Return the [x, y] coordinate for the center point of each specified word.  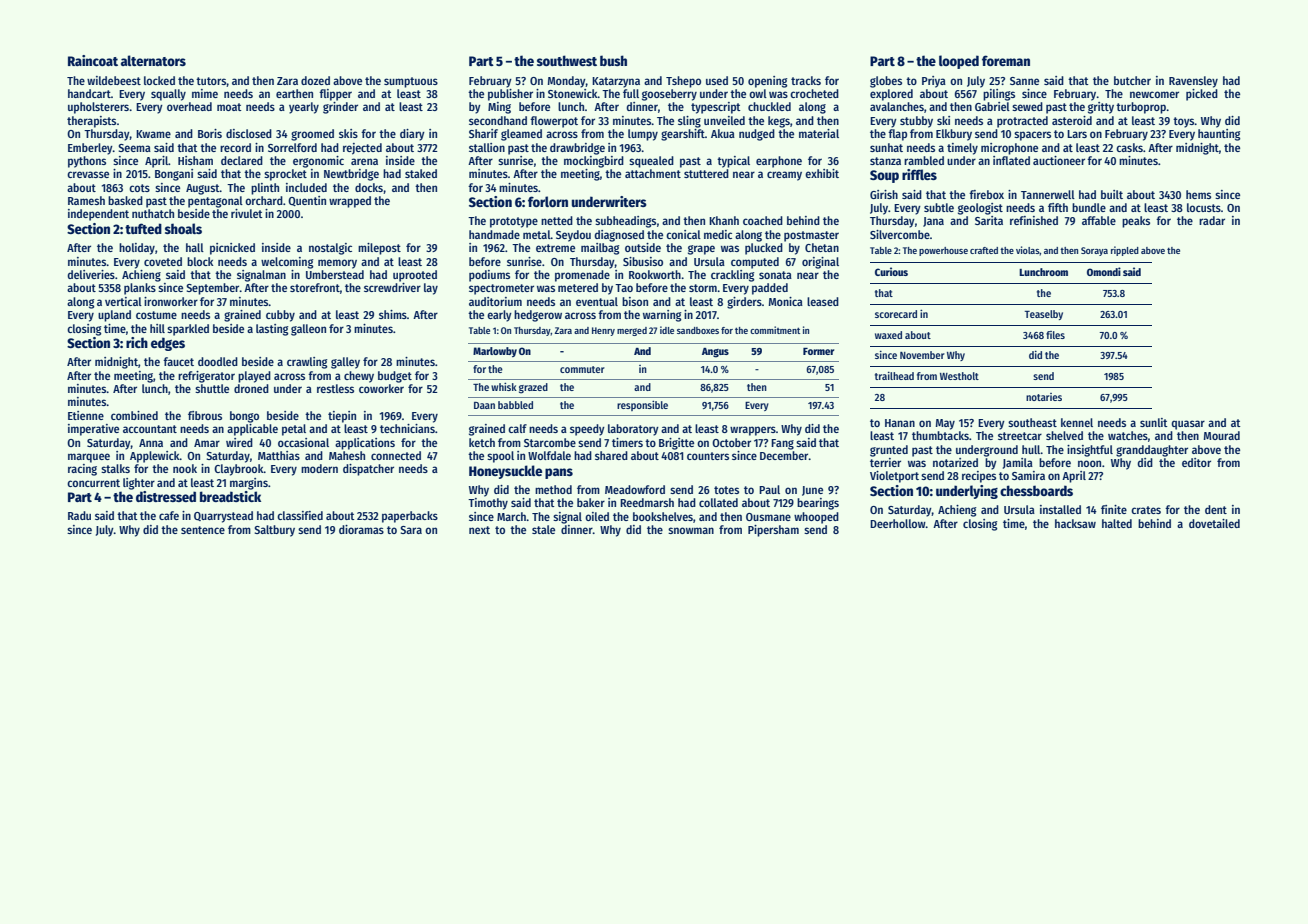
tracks [806, 80]
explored [891, 95]
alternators [153, 60]
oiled [597, 516]
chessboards [1036, 490]
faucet [178, 361]
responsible [642, 405]
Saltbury [274, 531]
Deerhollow [898, 523]
